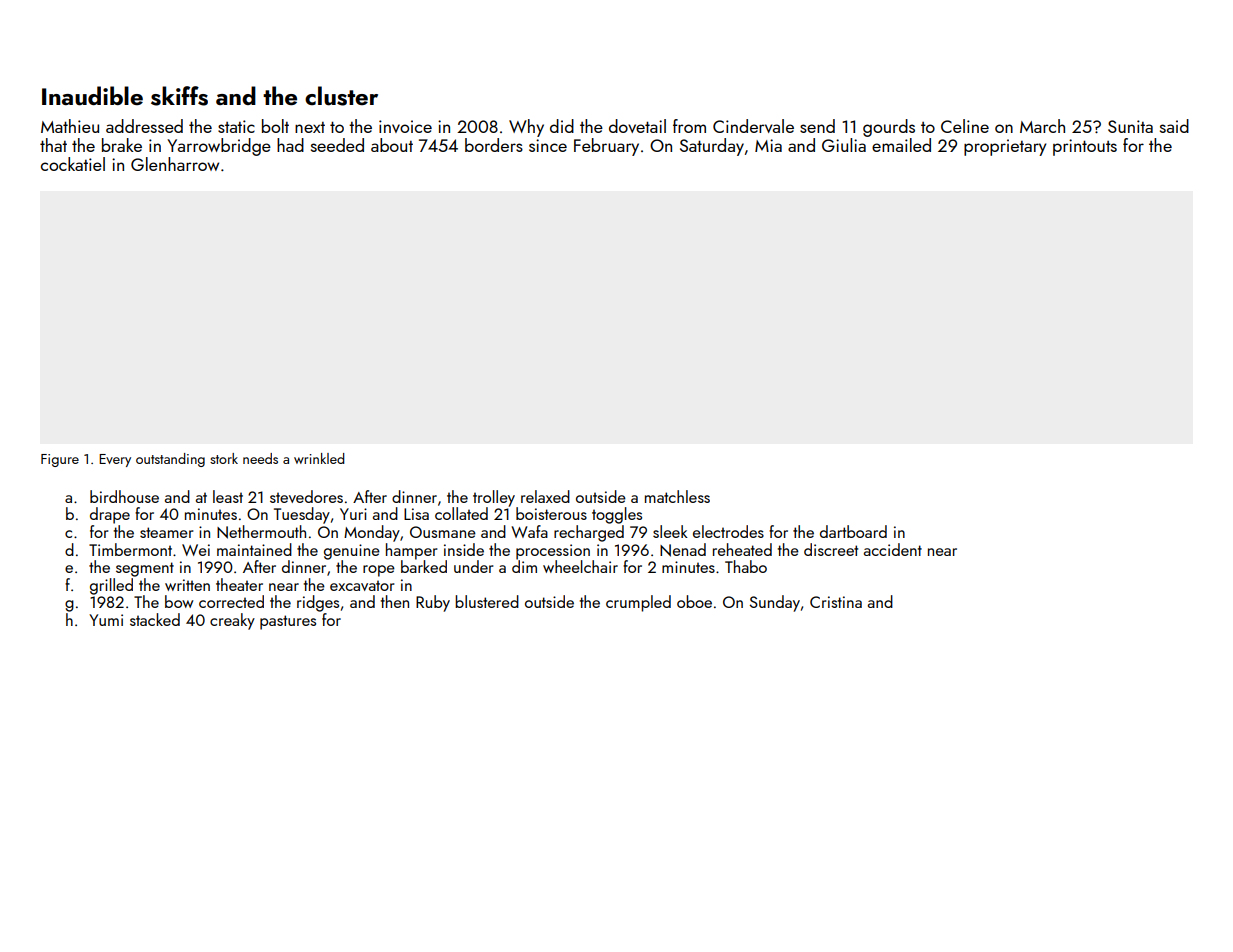 This screenshot has width=1233, height=952. What do you see at coordinates (853, 531) in the screenshot?
I see `dartboard` at bounding box center [853, 531].
